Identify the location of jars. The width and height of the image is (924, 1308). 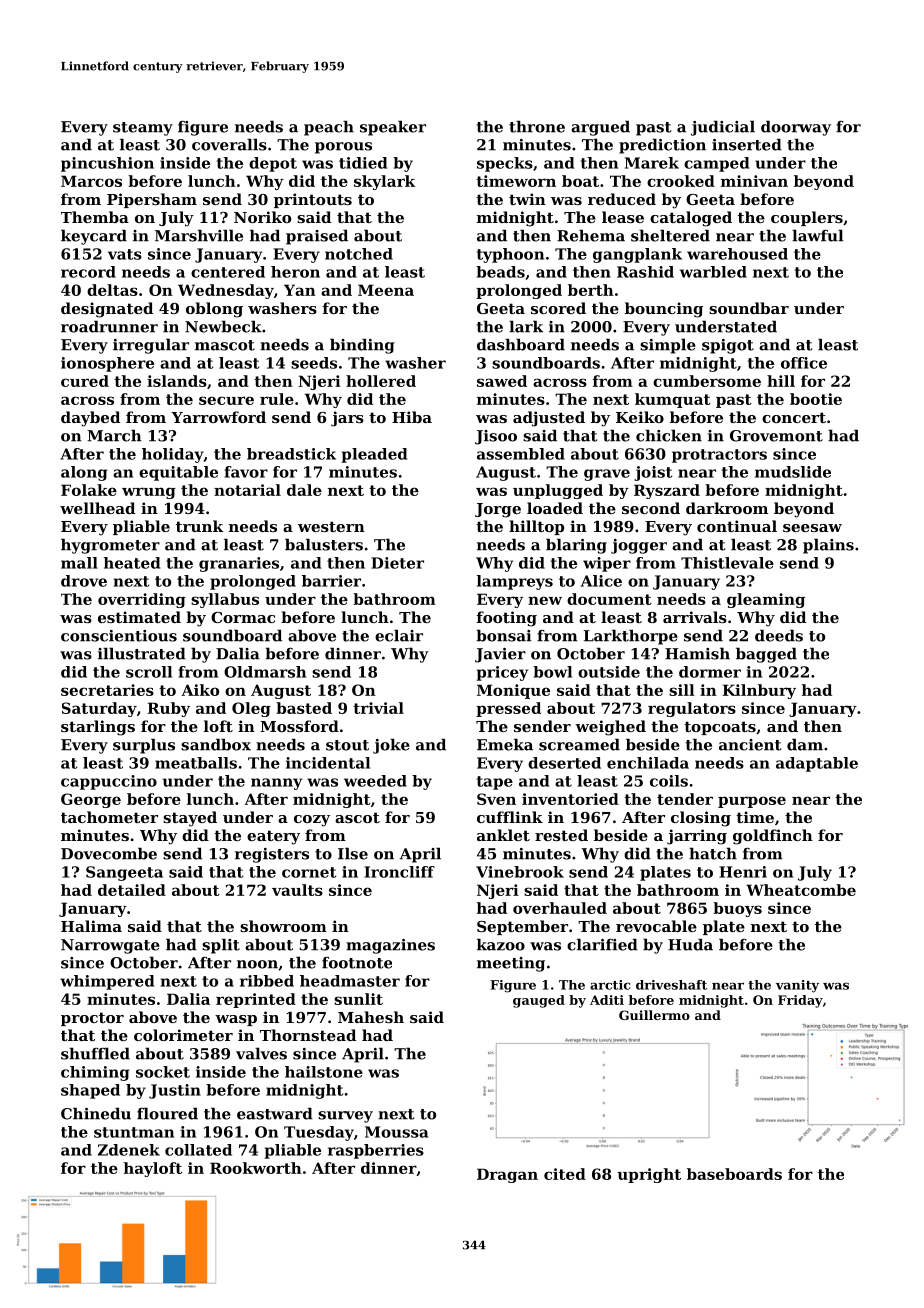
(347, 419).
